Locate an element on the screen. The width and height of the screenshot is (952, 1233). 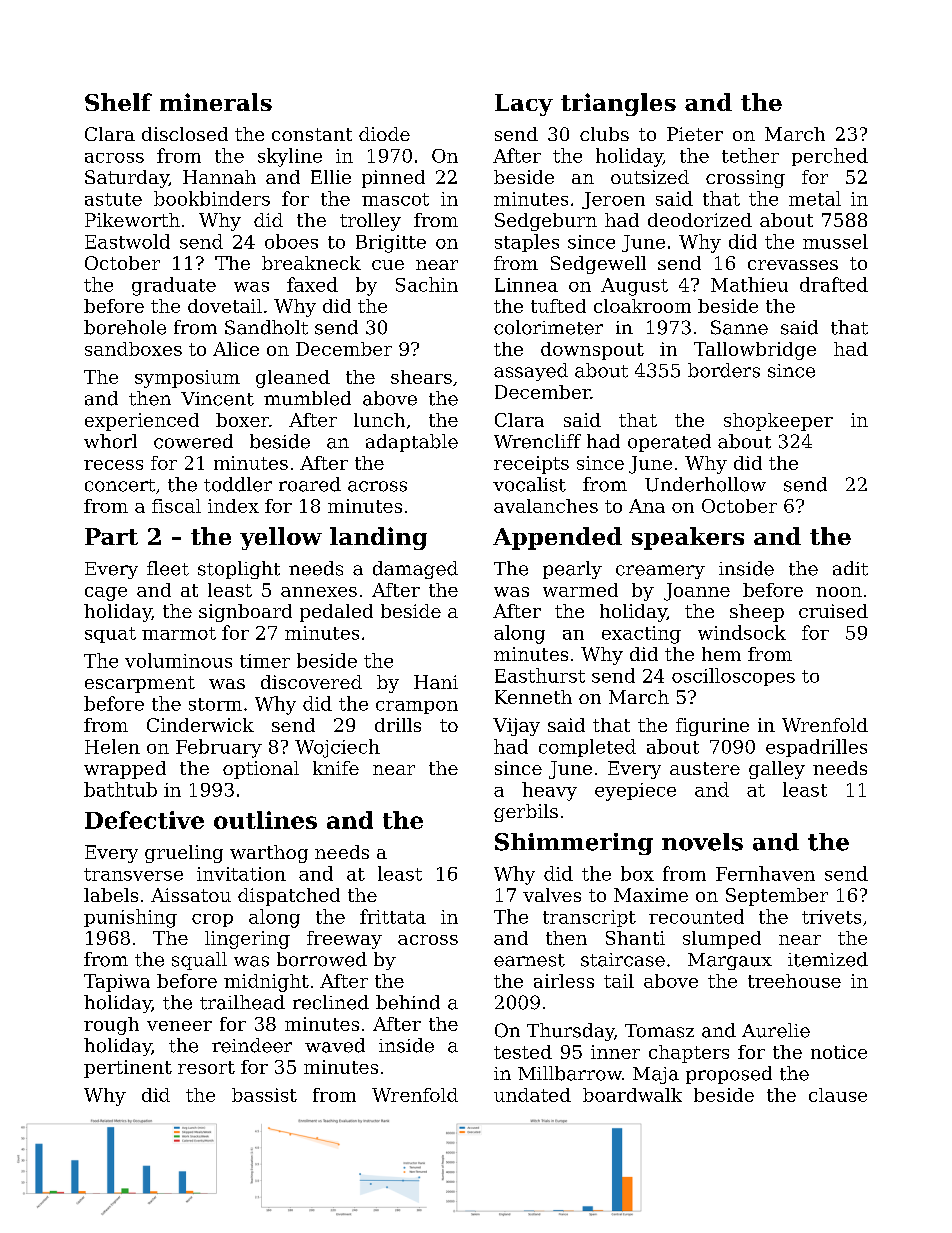
oscilloscopes is located at coordinates (733, 677).
